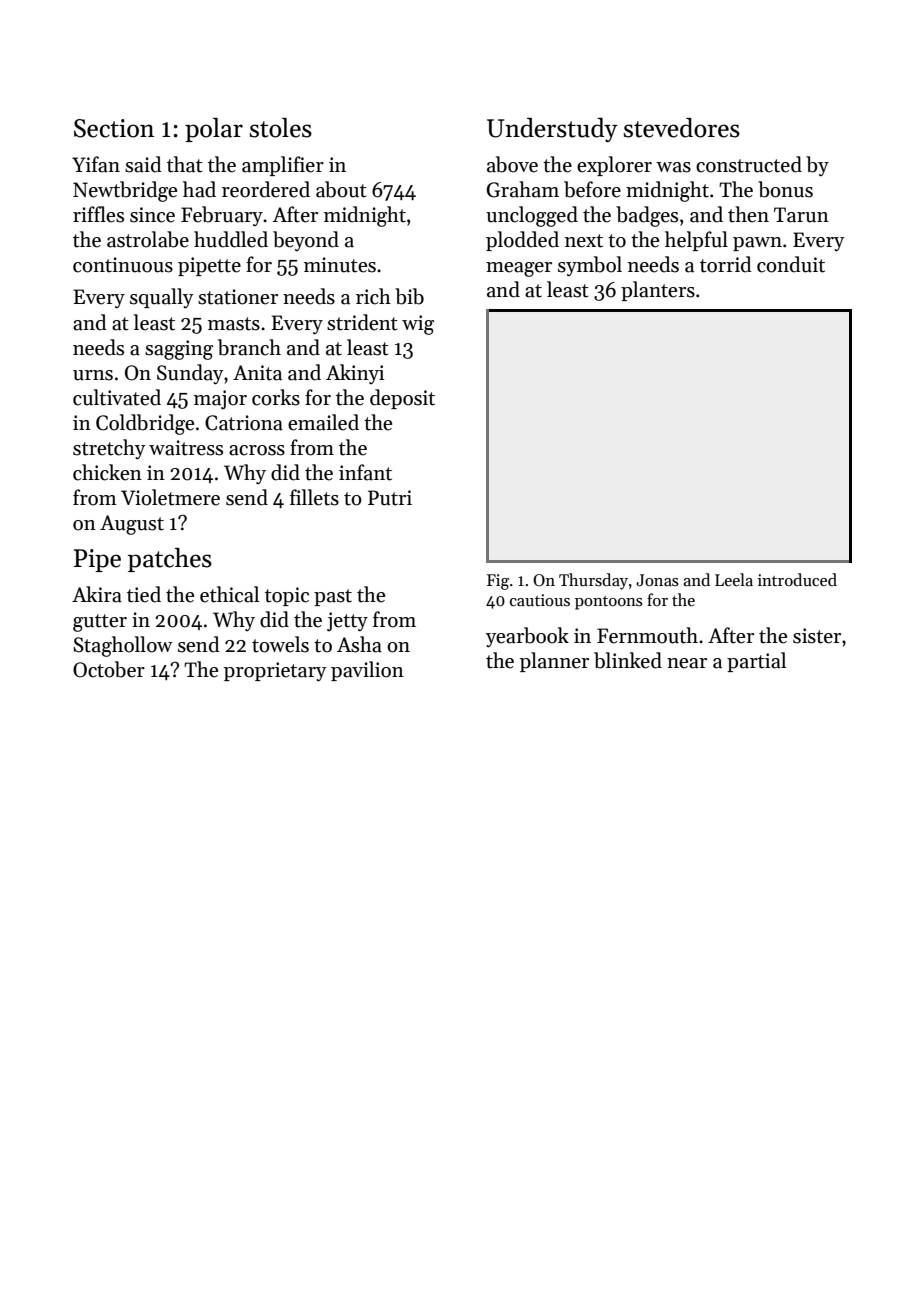 The width and height of the image is (924, 1311). I want to click on was, so click(673, 167).
